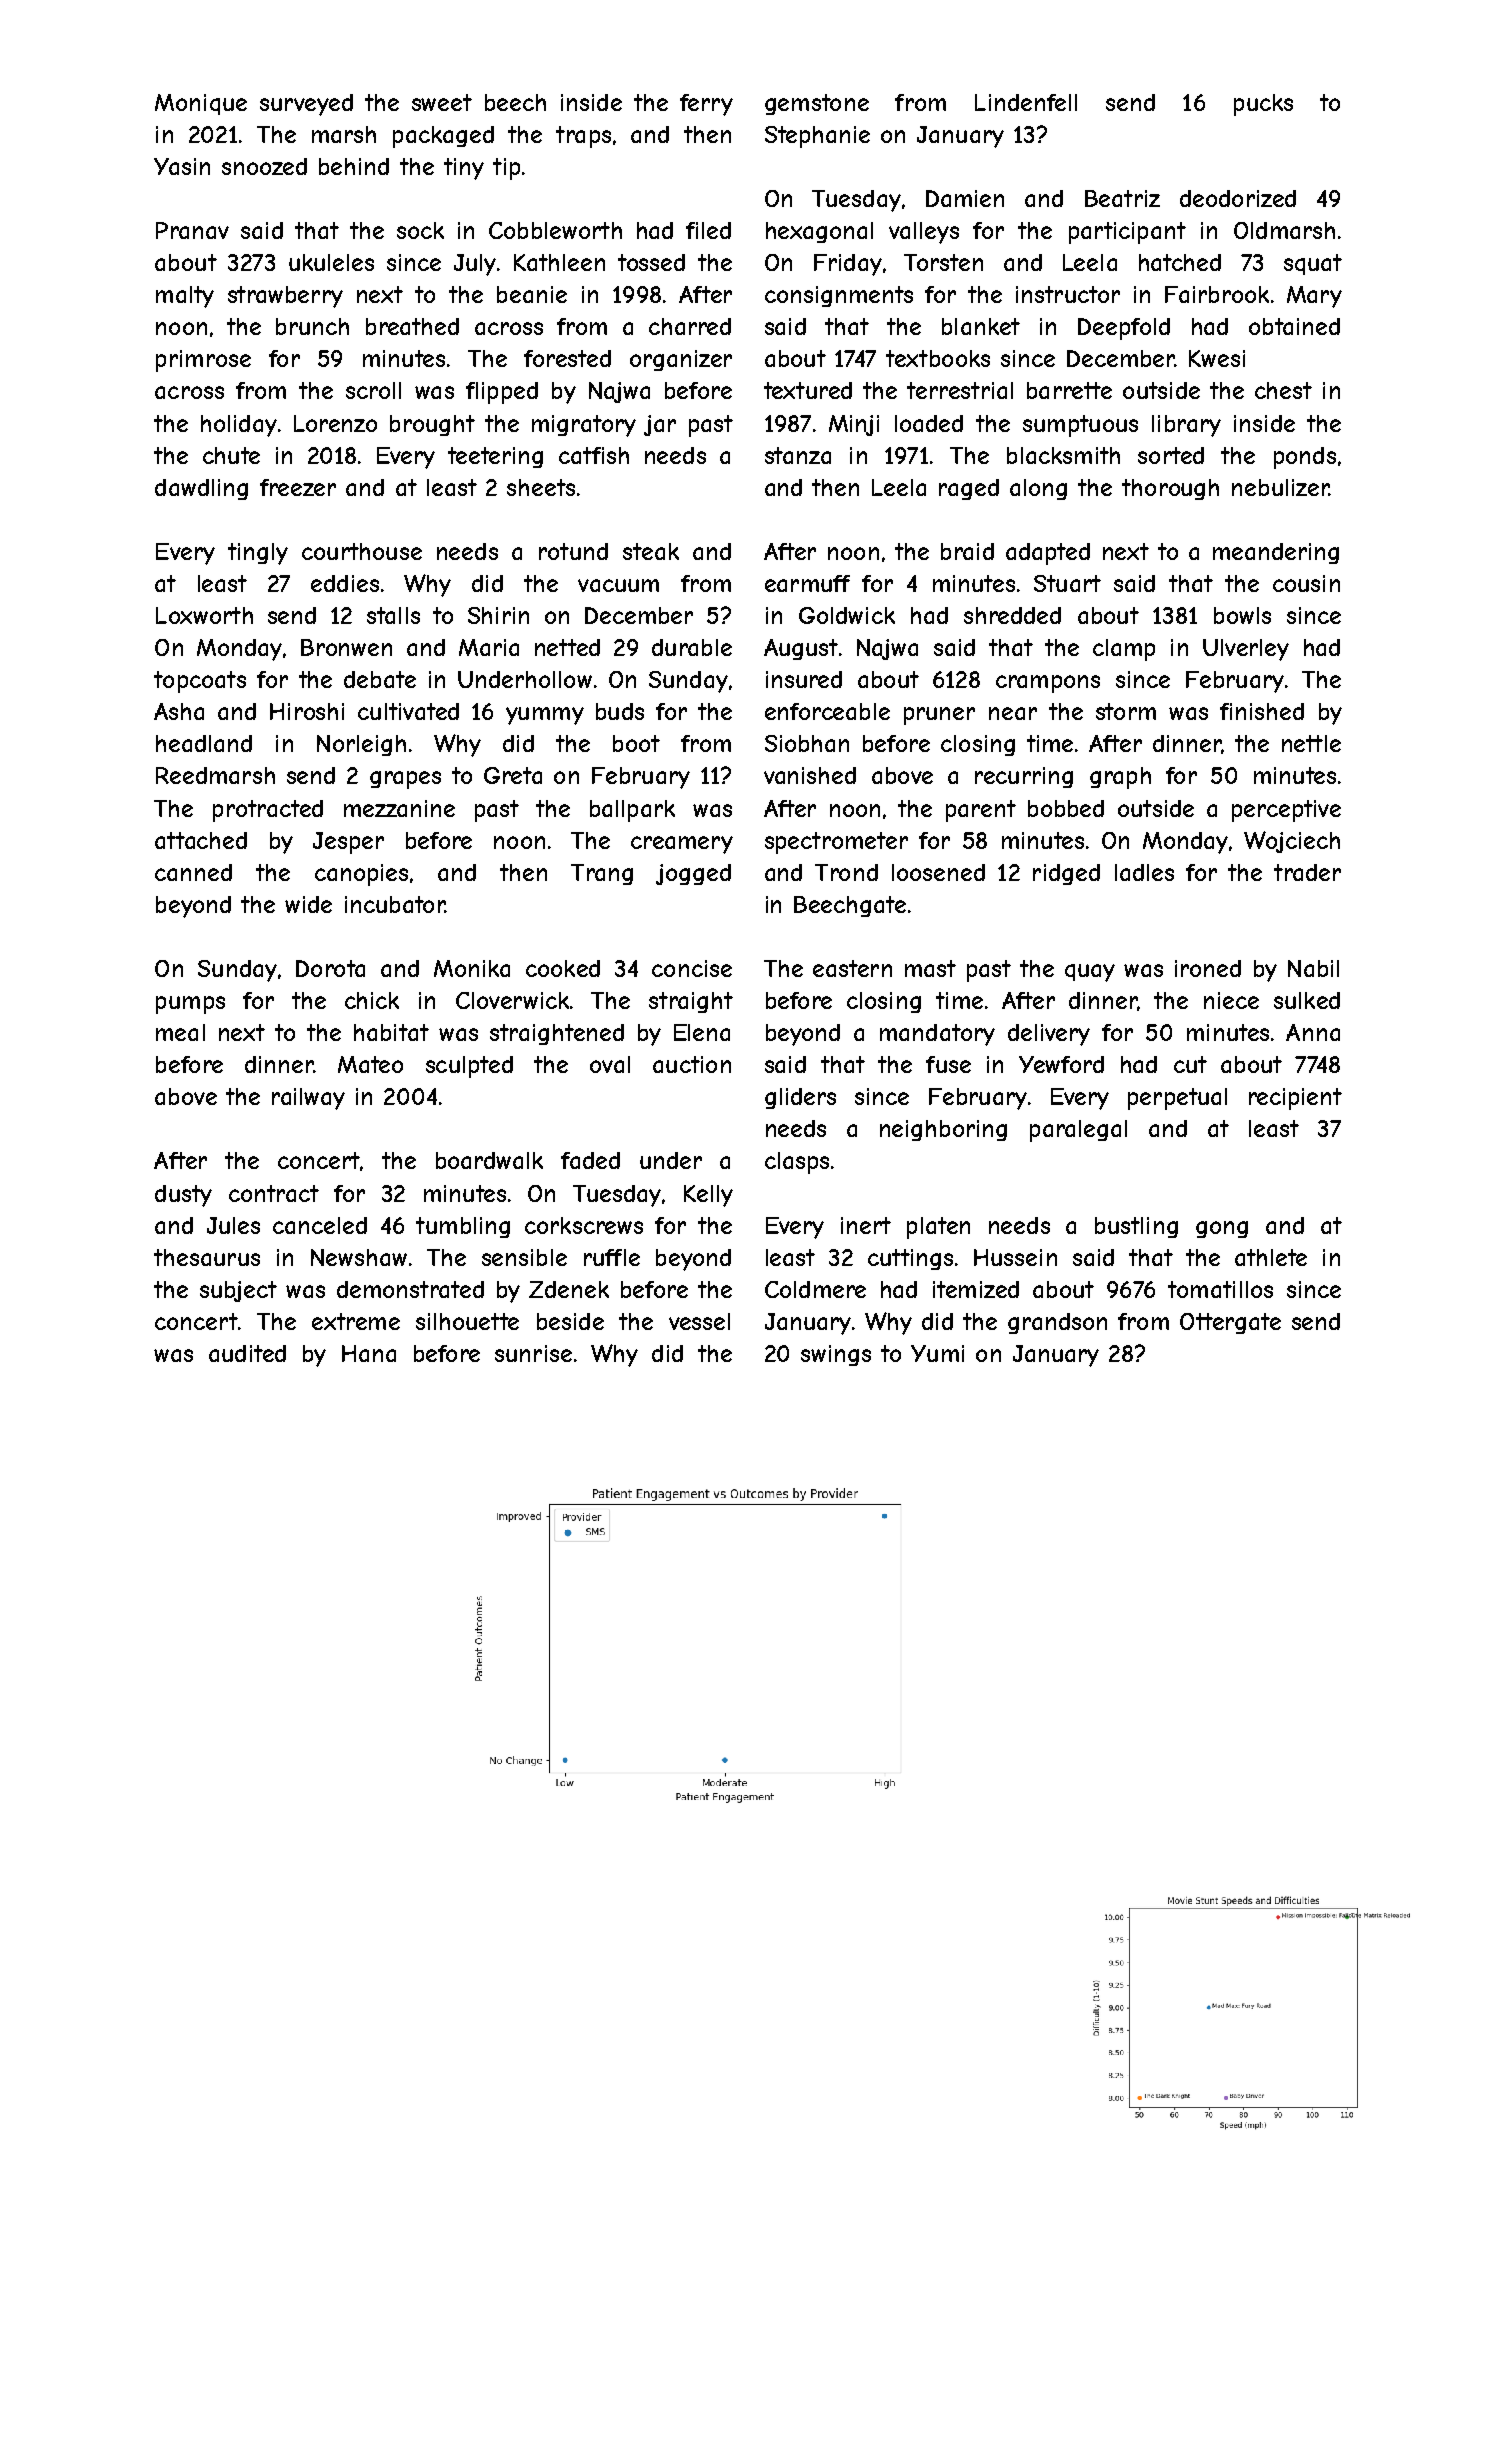 Image resolution: width=1496 pixels, height=2464 pixels. What do you see at coordinates (201, 104) in the page?
I see `Monique` at bounding box center [201, 104].
